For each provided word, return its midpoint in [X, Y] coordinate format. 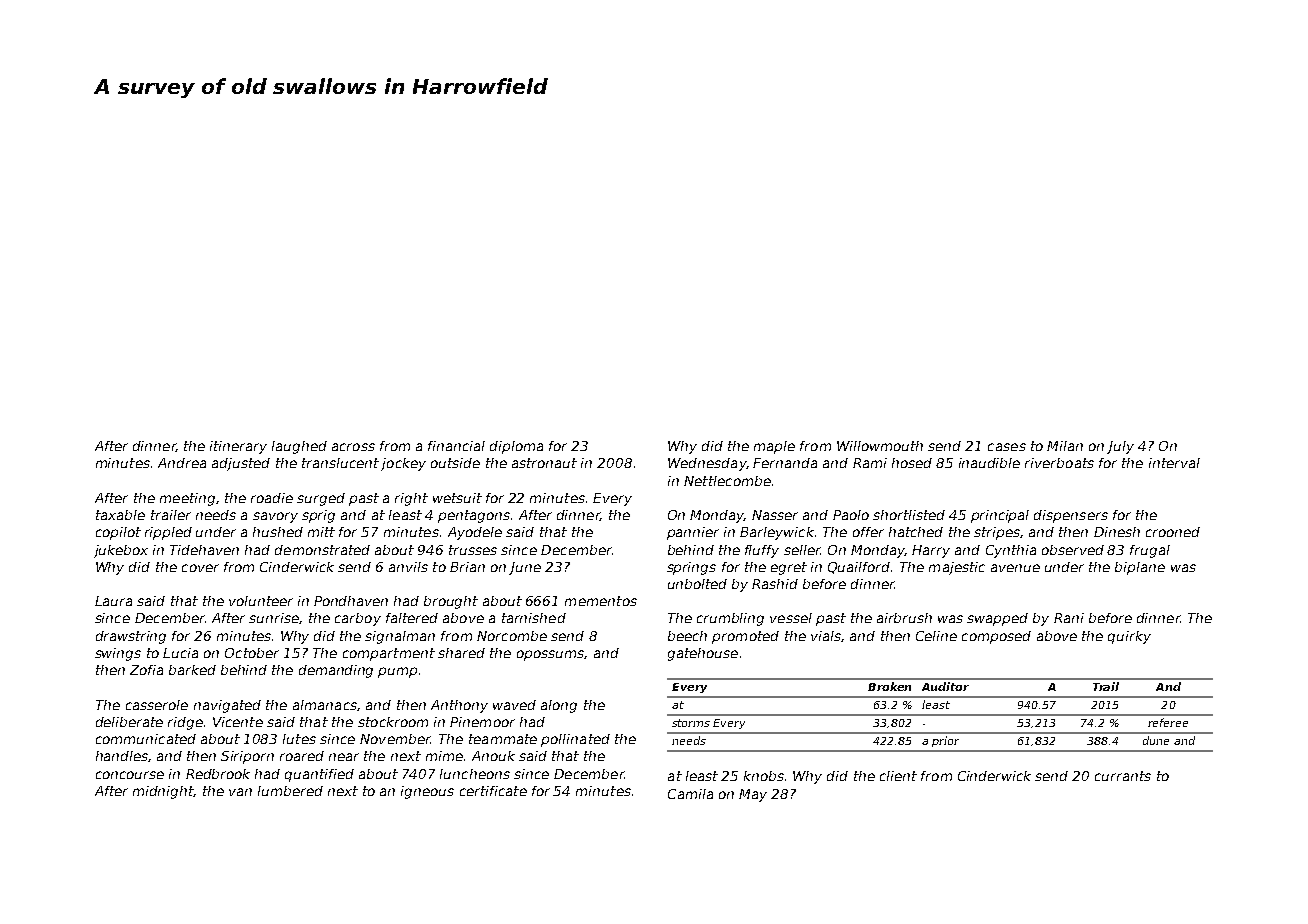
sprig [318, 516]
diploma [516, 447]
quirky [1129, 637]
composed [996, 637]
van [240, 792]
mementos [601, 601]
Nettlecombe [727, 481]
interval [1174, 463]
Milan [1065, 446]
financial [456, 446]
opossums [550, 655]
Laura [113, 601]
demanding [336, 671]
